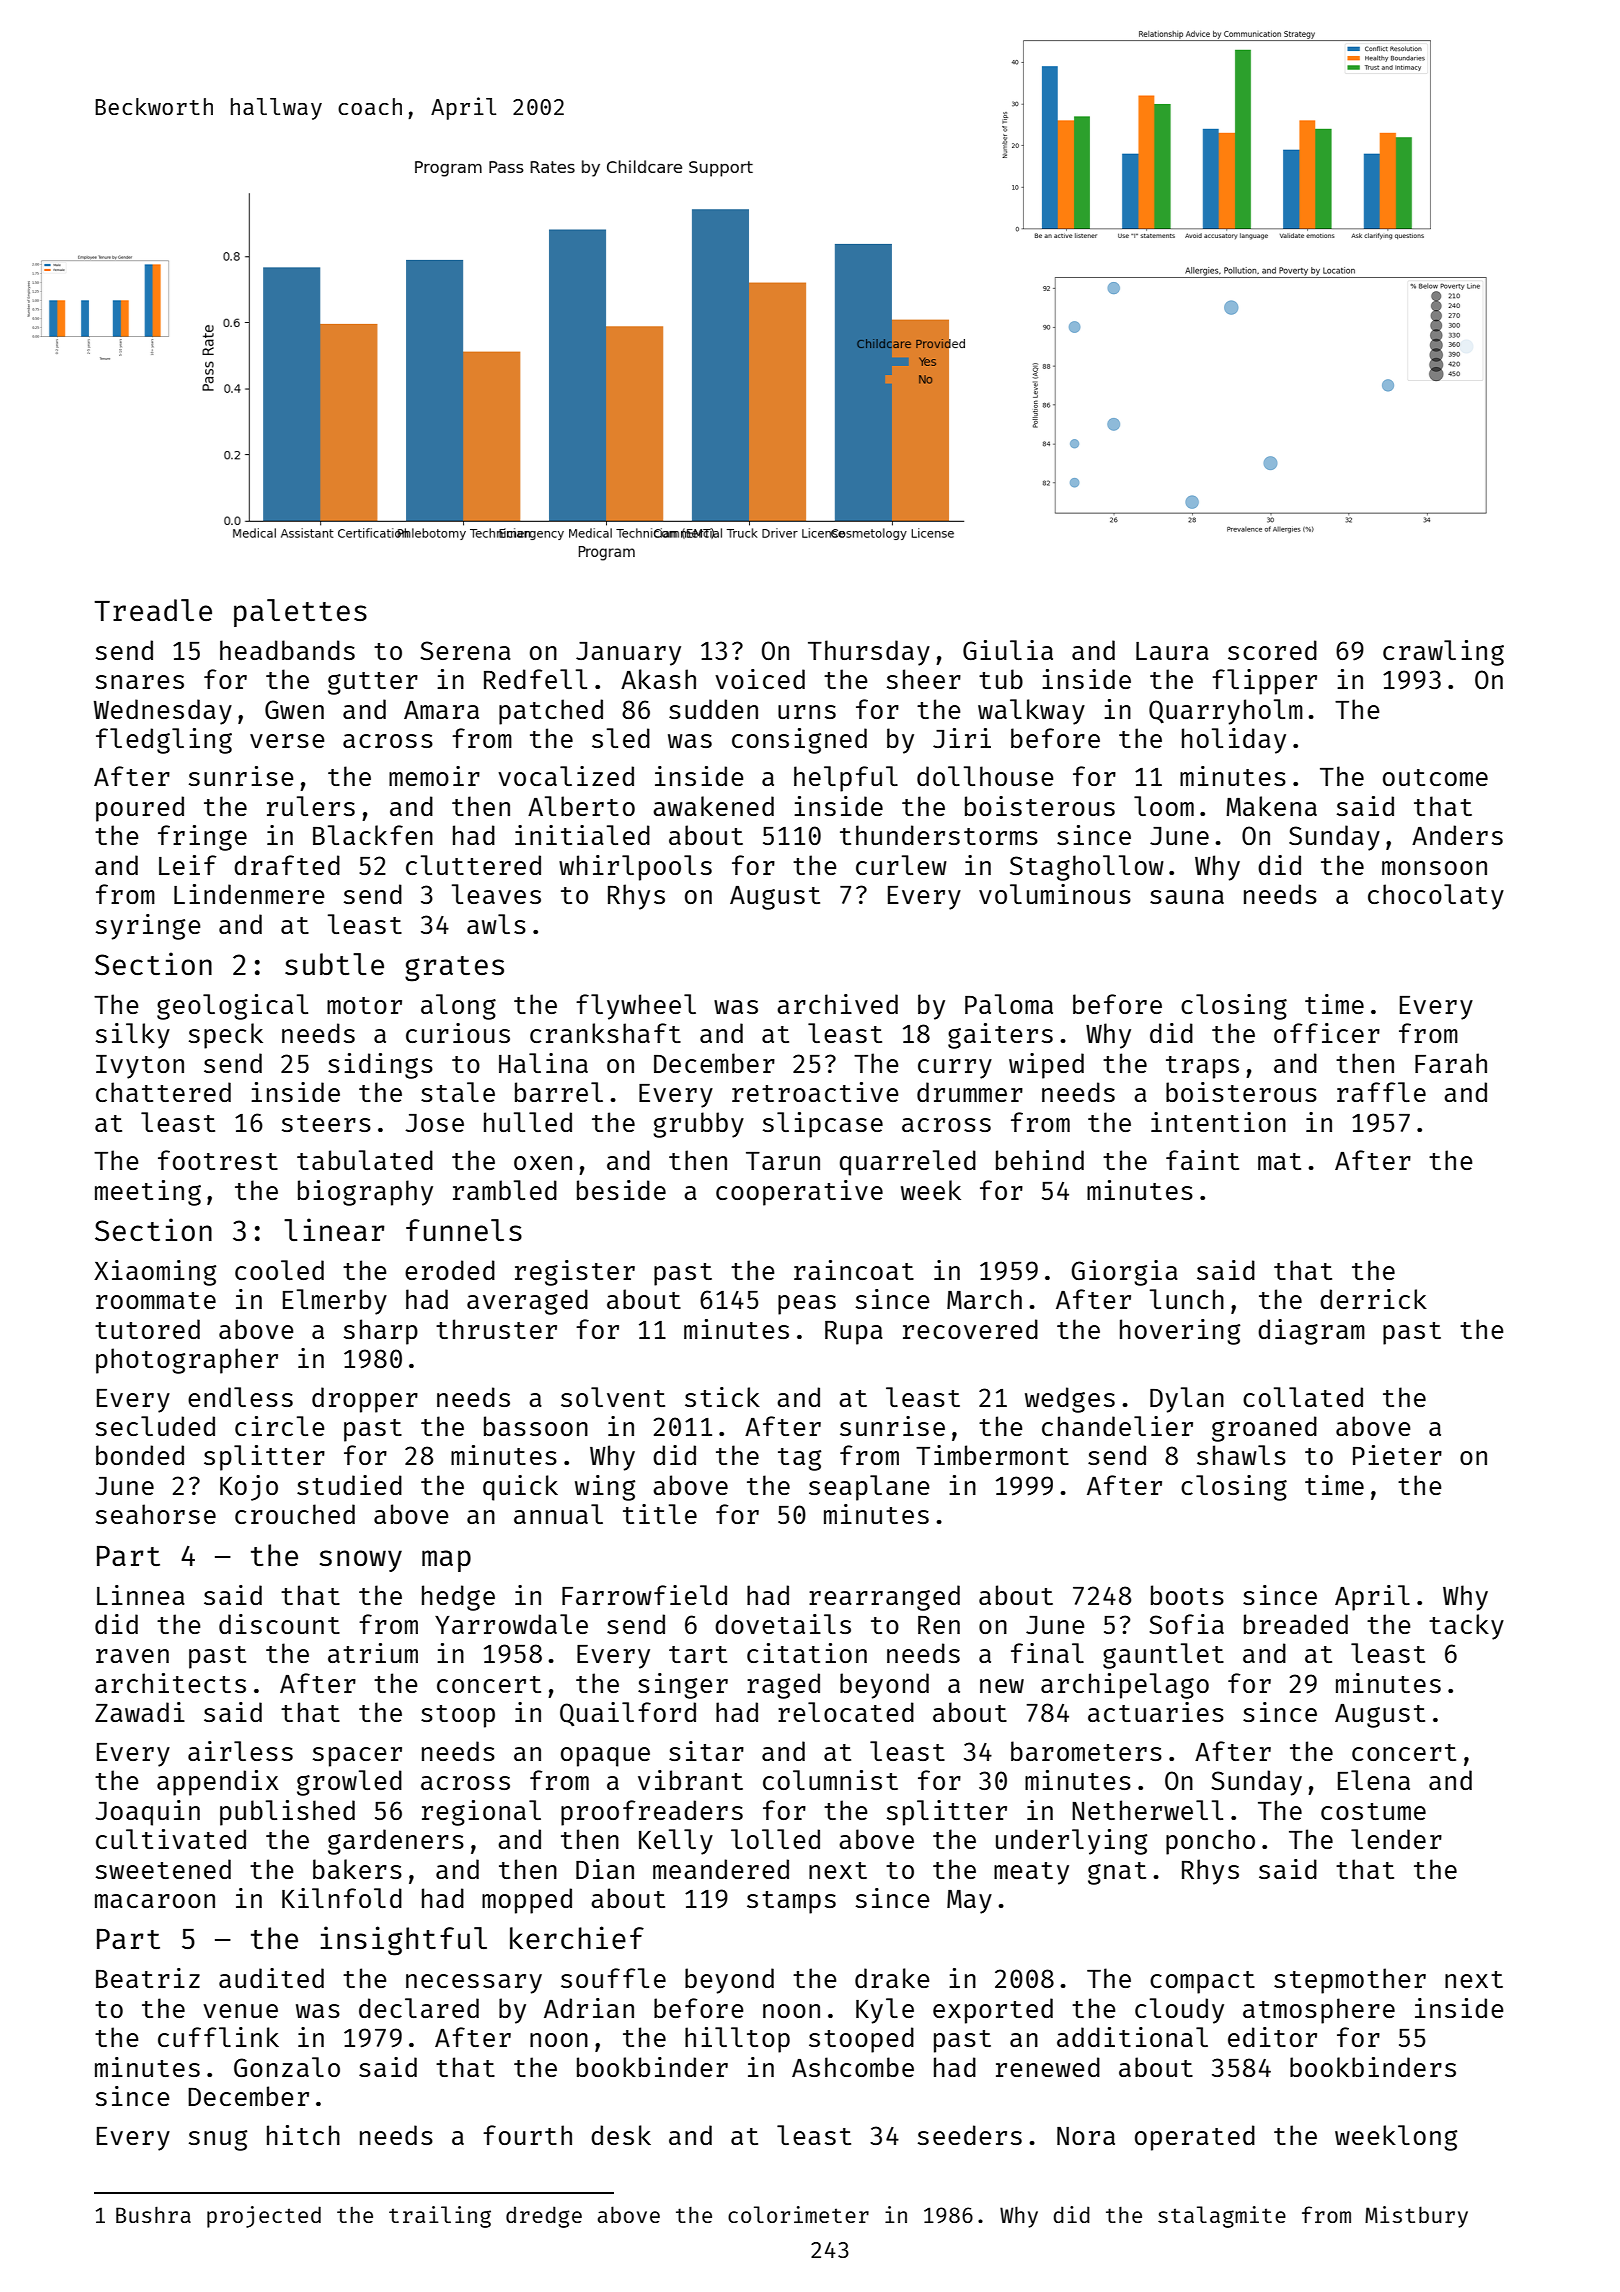 This document has height=2292, width=1620. Describe the element at coordinates (581, 806) in the document. I see `Alberto` at that location.
